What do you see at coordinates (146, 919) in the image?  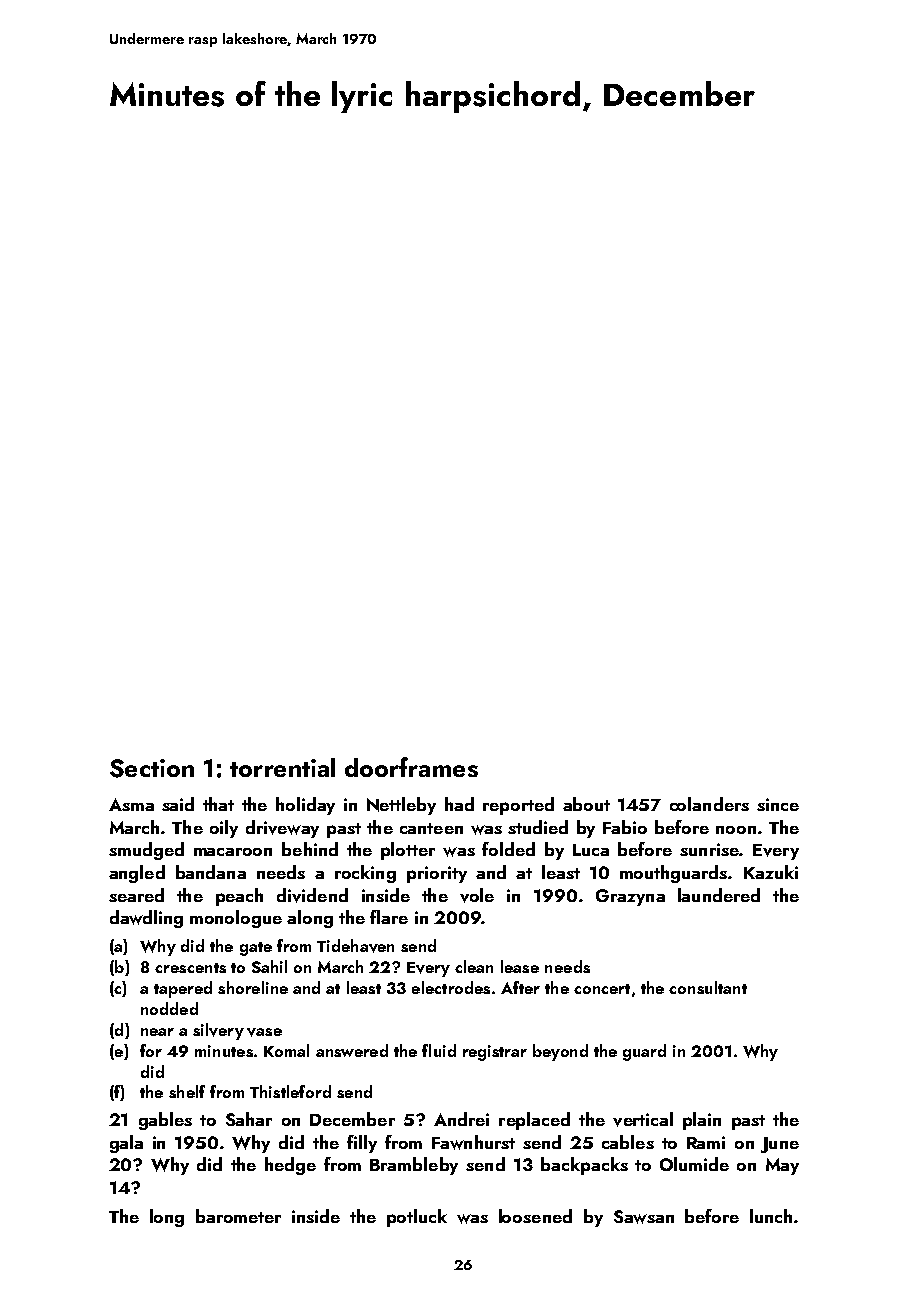 I see `dawdling` at bounding box center [146, 919].
